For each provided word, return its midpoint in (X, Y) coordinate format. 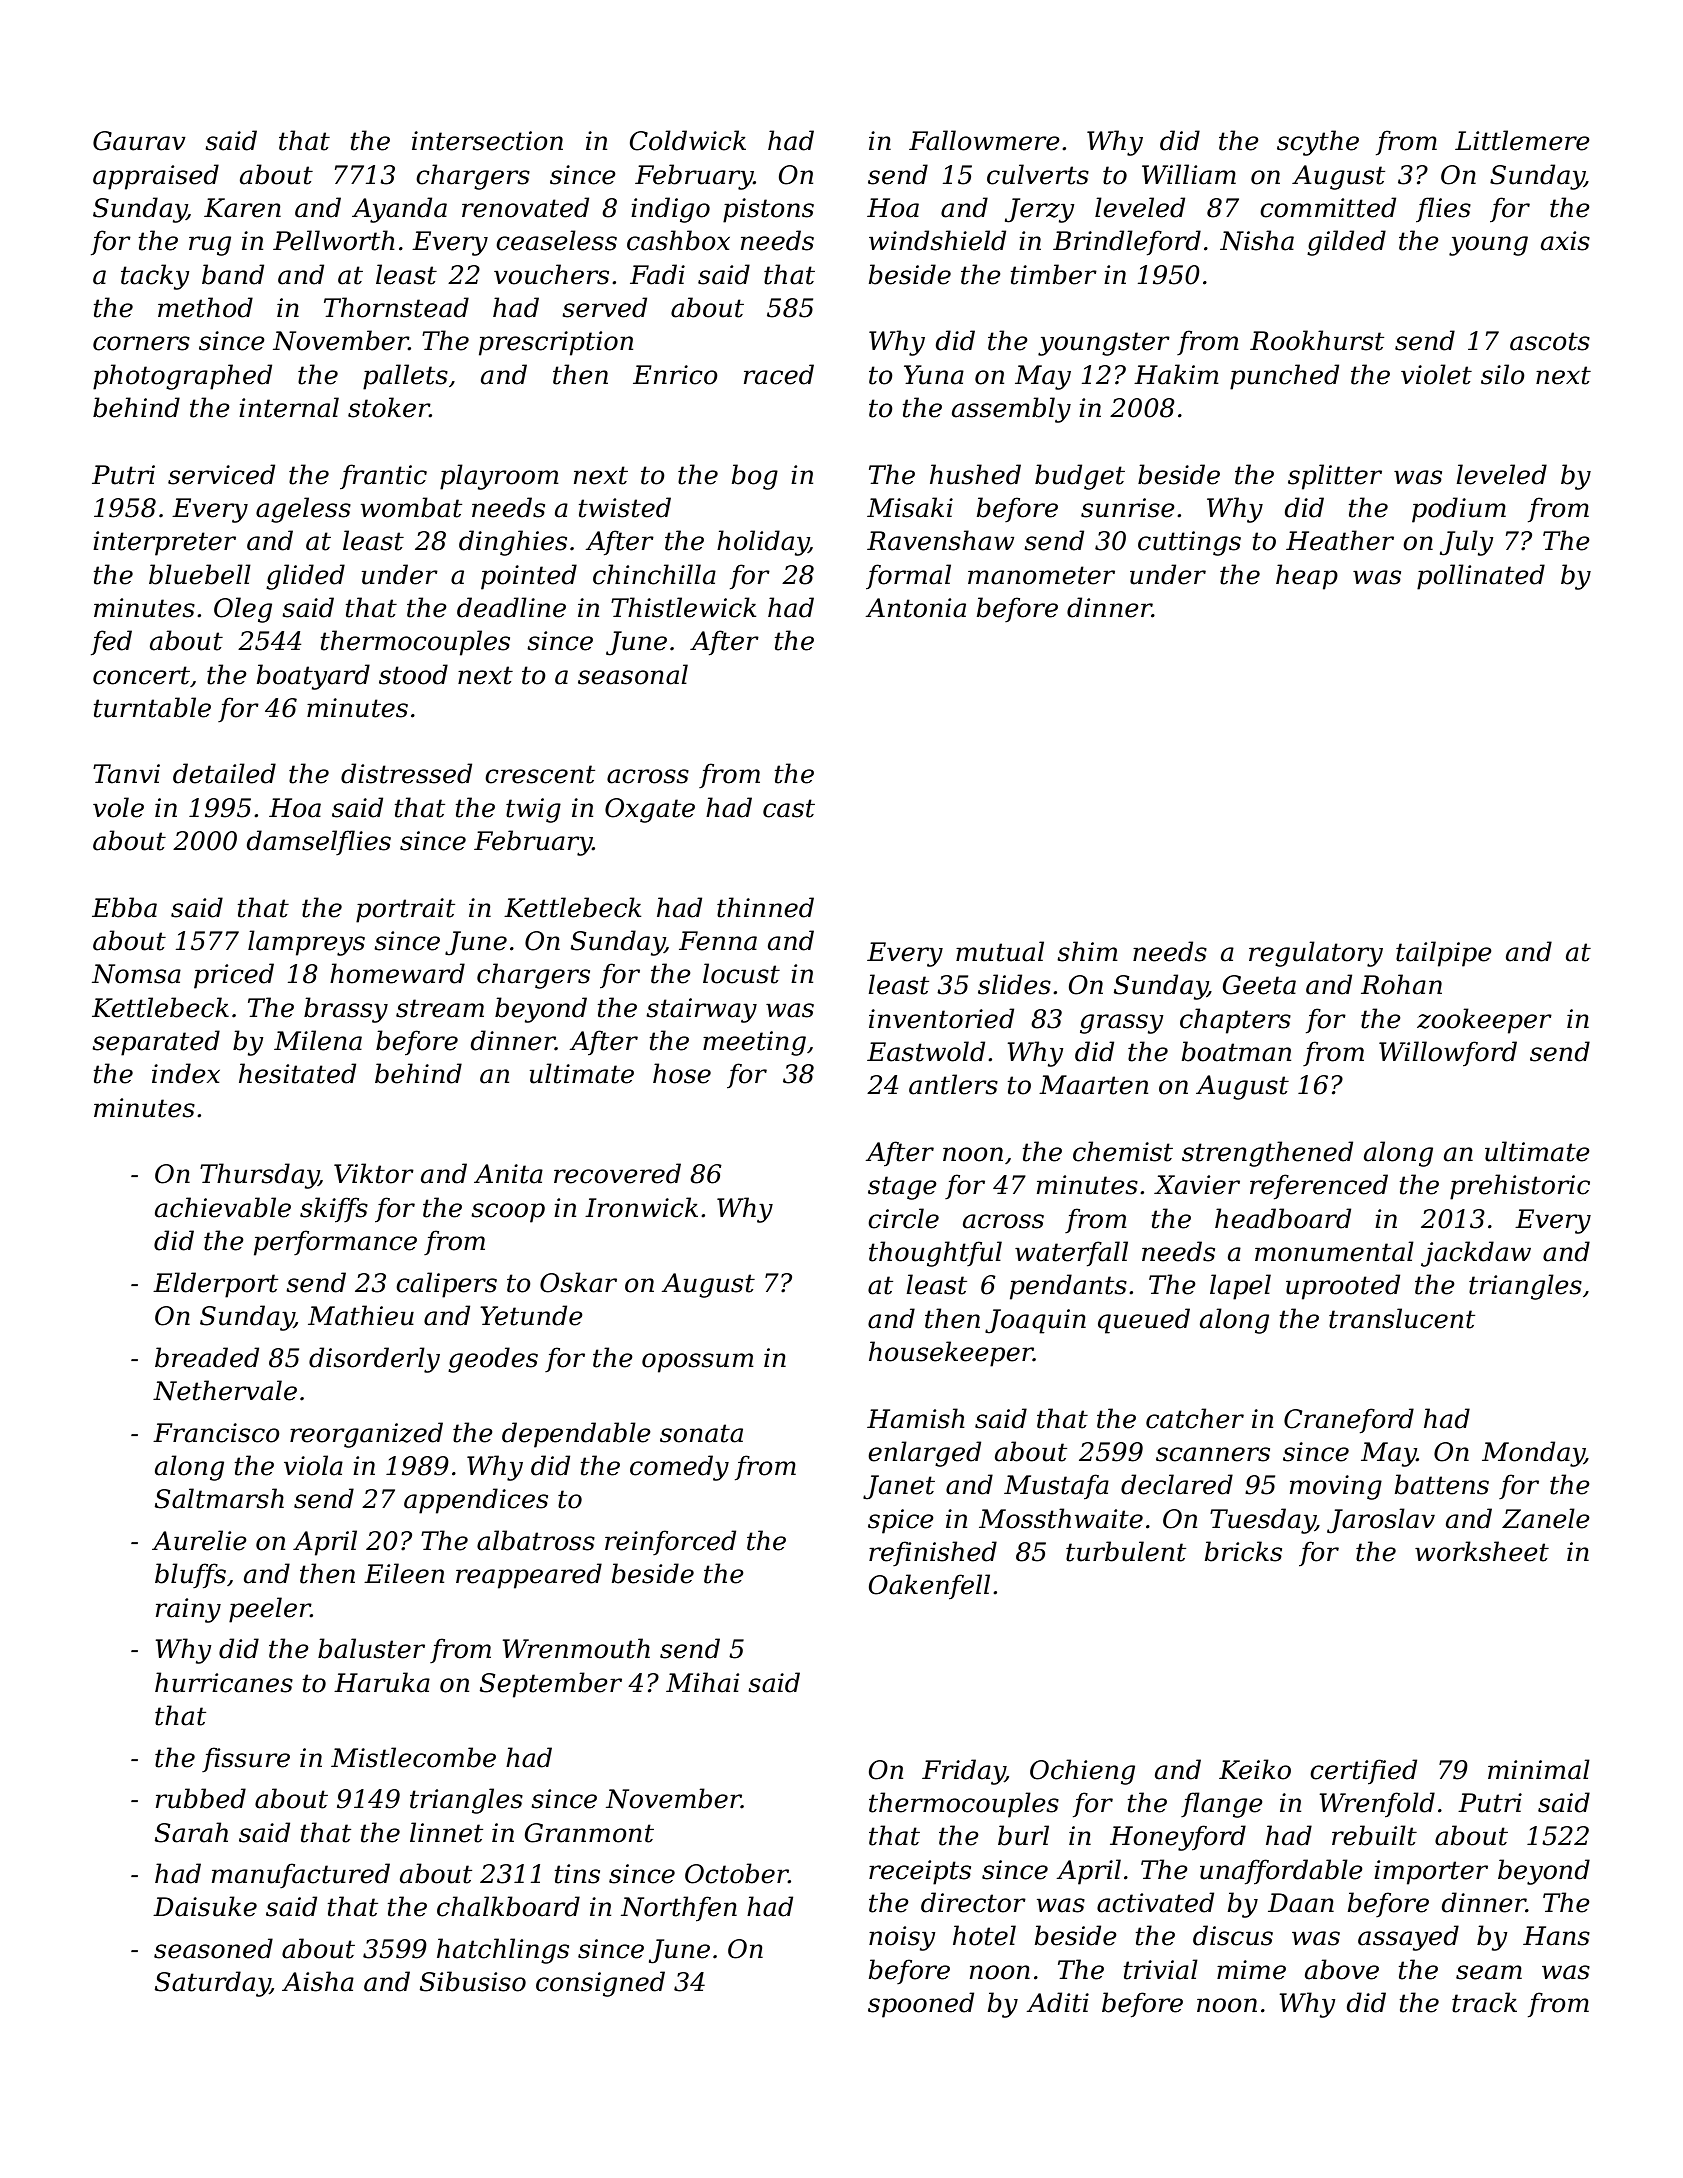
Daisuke (205, 1906)
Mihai (703, 1682)
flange (1222, 1805)
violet (1436, 374)
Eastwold (926, 1051)
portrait (405, 910)
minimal (1539, 1769)
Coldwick (688, 140)
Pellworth (334, 240)
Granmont (589, 1833)
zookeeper (1484, 1021)
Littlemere (1522, 140)
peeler (270, 1610)
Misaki (910, 507)
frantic (383, 476)
